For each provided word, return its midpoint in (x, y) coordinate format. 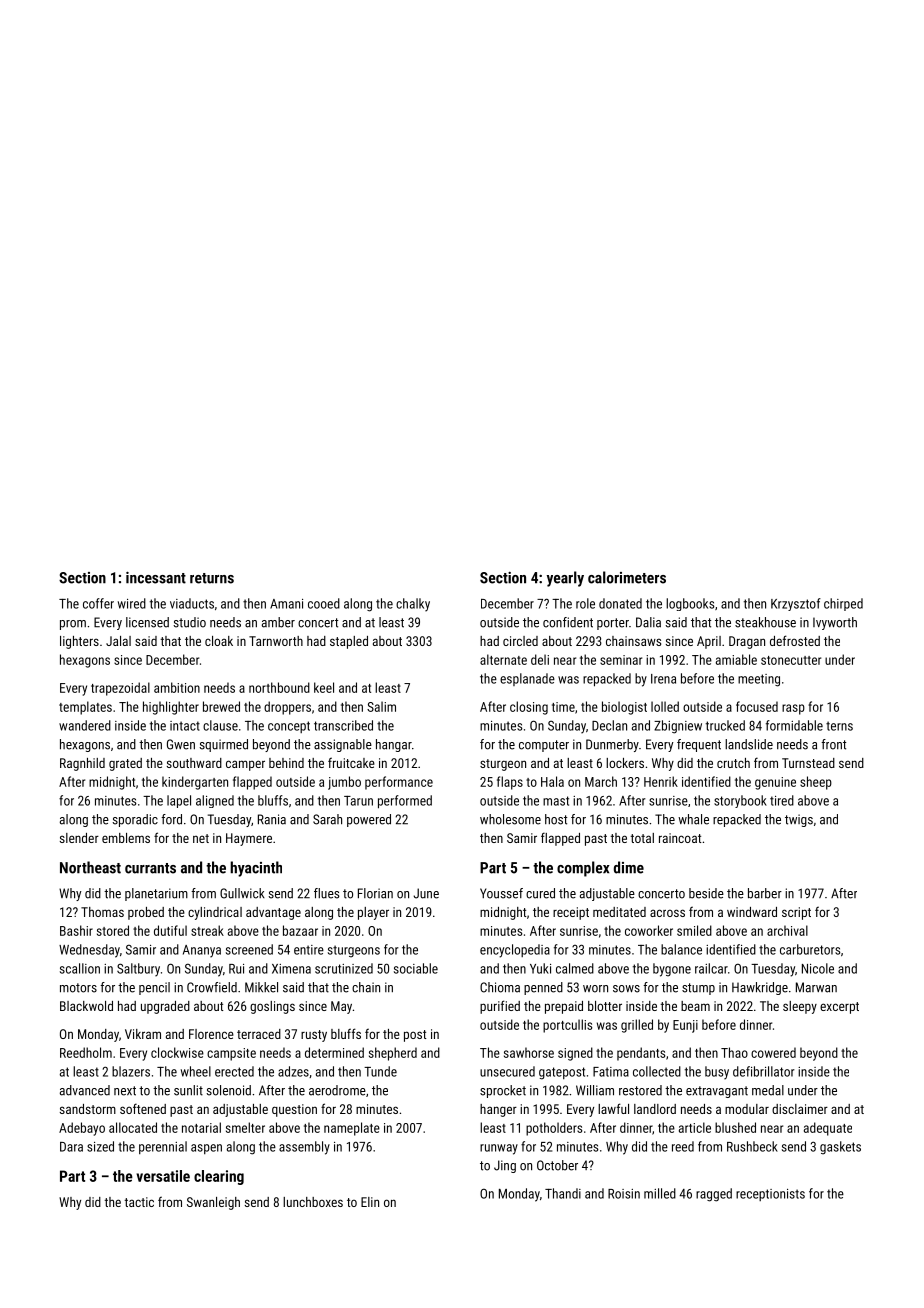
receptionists (770, 1195)
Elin (370, 1202)
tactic (139, 1202)
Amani (286, 604)
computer (544, 746)
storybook (740, 801)
